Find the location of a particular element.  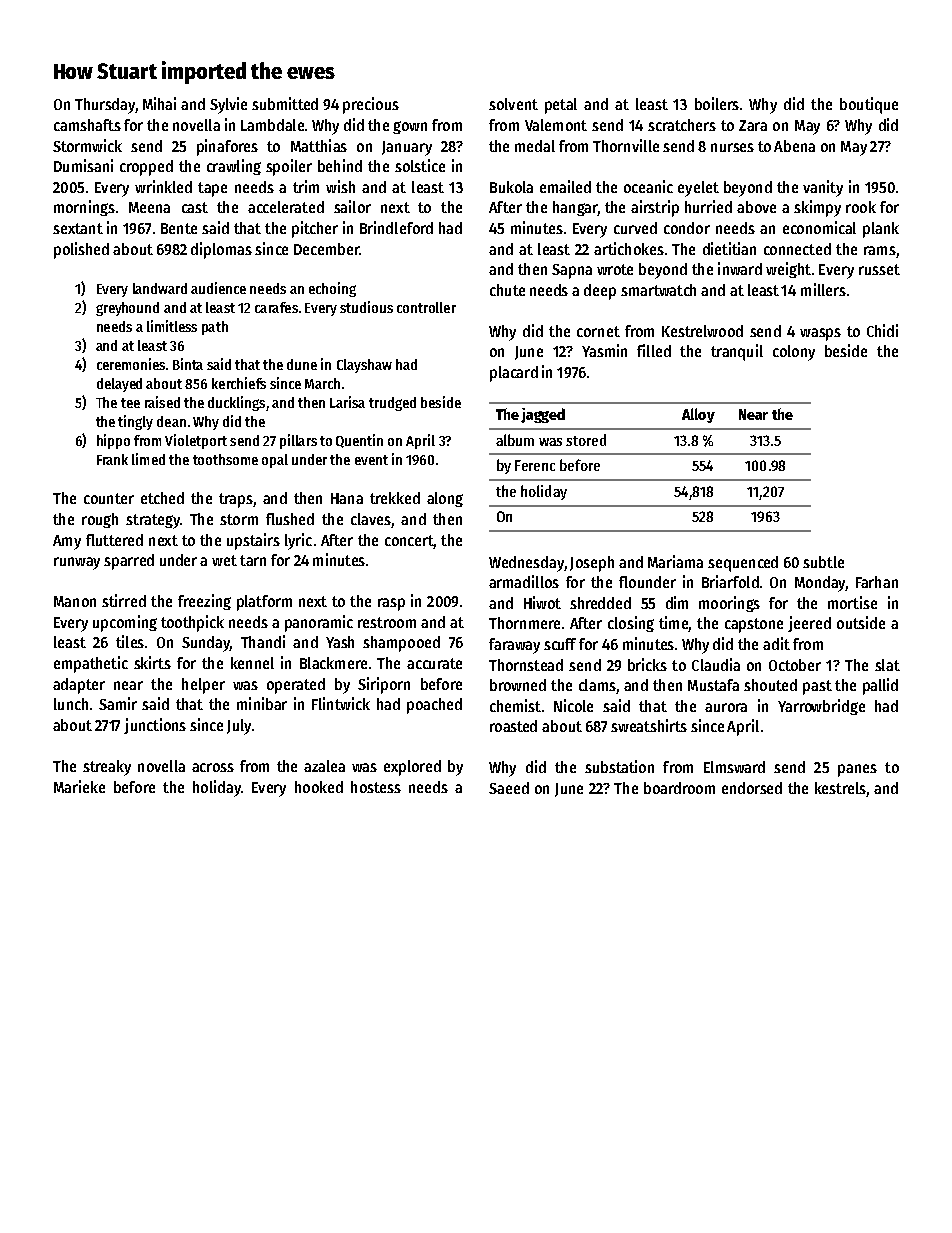

Ferenc is located at coordinates (535, 465).
